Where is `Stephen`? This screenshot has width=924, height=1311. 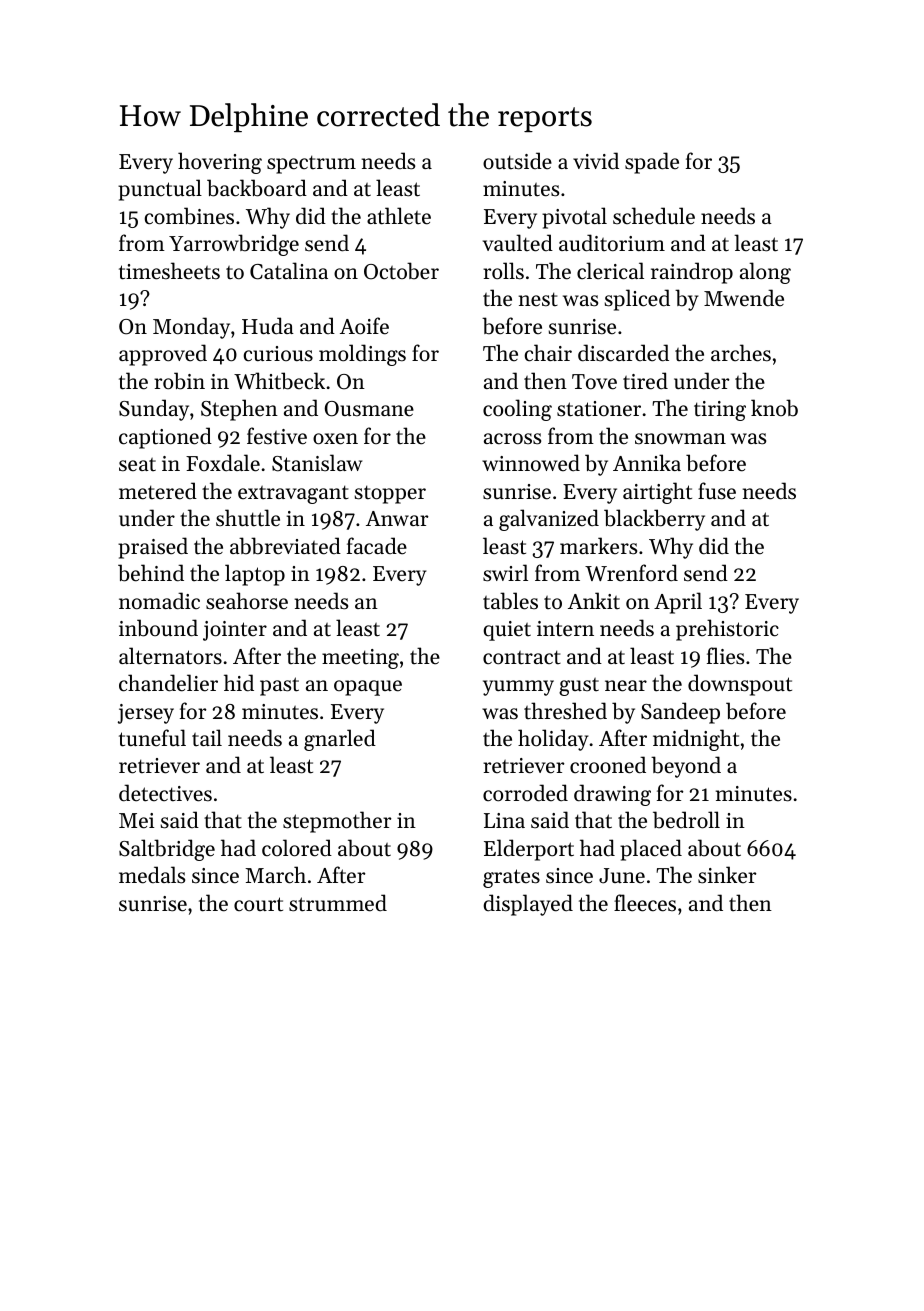 Stephen is located at coordinates (239, 410).
